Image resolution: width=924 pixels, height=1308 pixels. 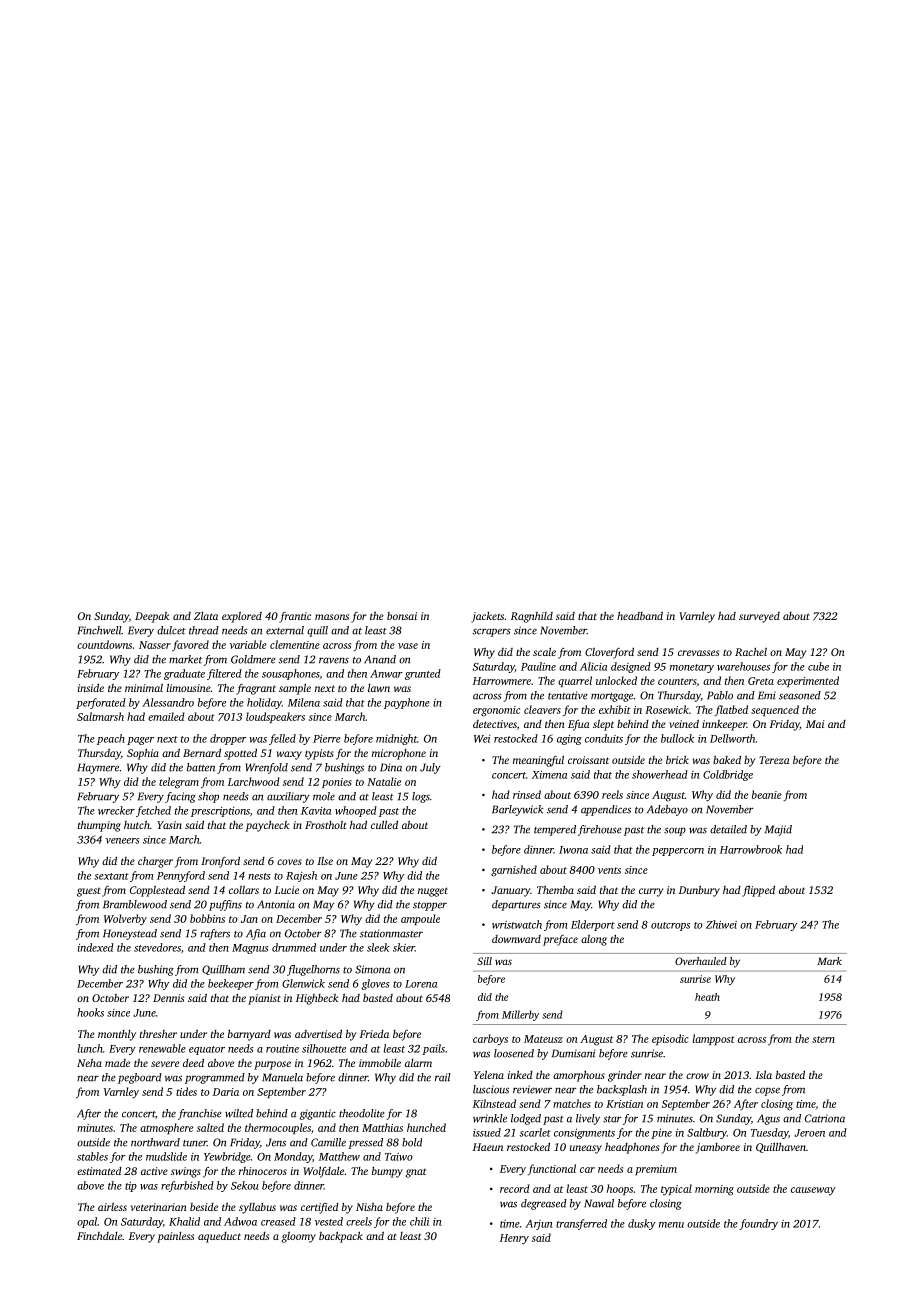 What do you see at coordinates (660, 774) in the document?
I see `showerhead` at bounding box center [660, 774].
